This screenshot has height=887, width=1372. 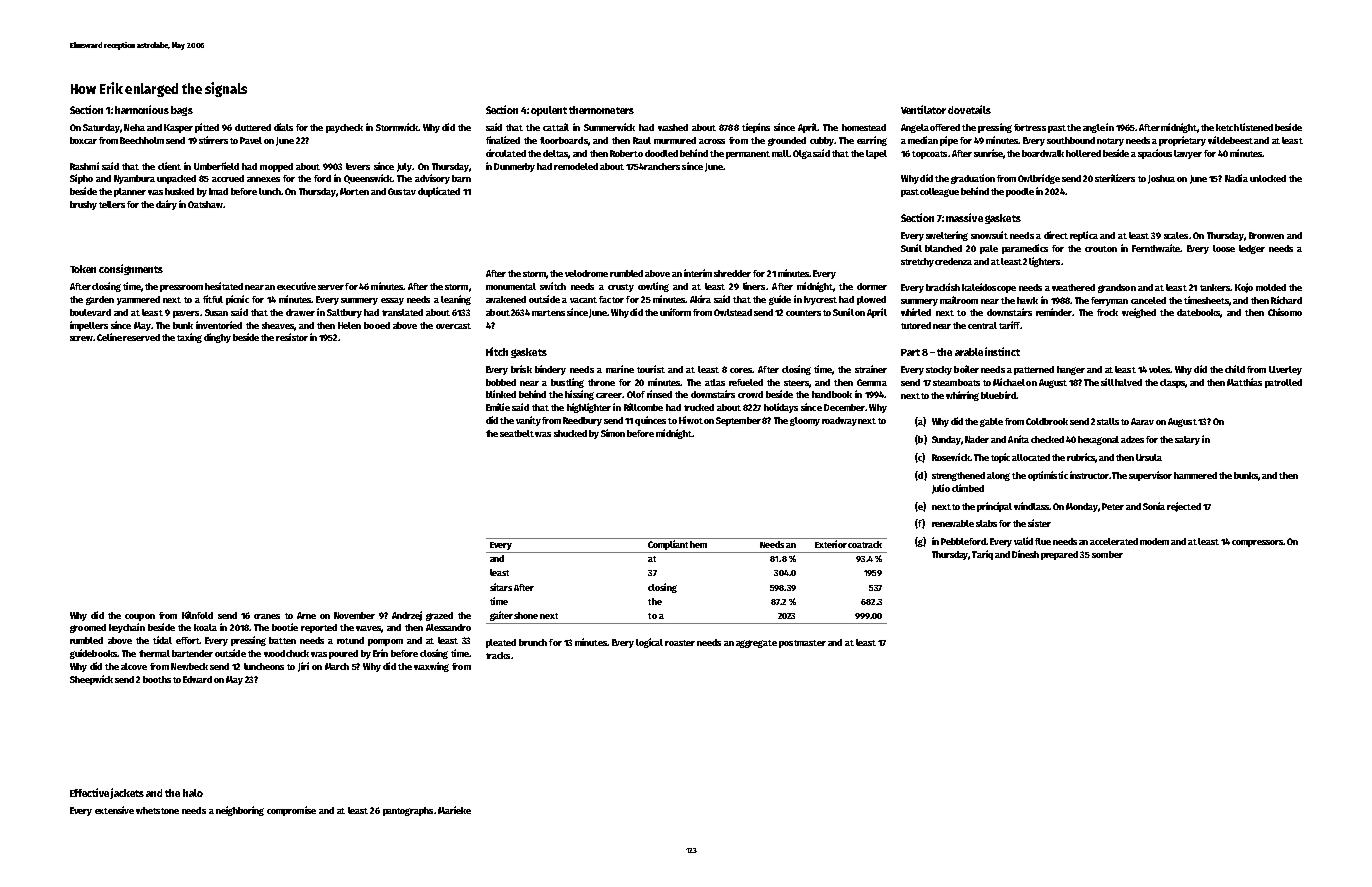 What do you see at coordinates (354, 191) in the screenshot?
I see `Morten` at bounding box center [354, 191].
